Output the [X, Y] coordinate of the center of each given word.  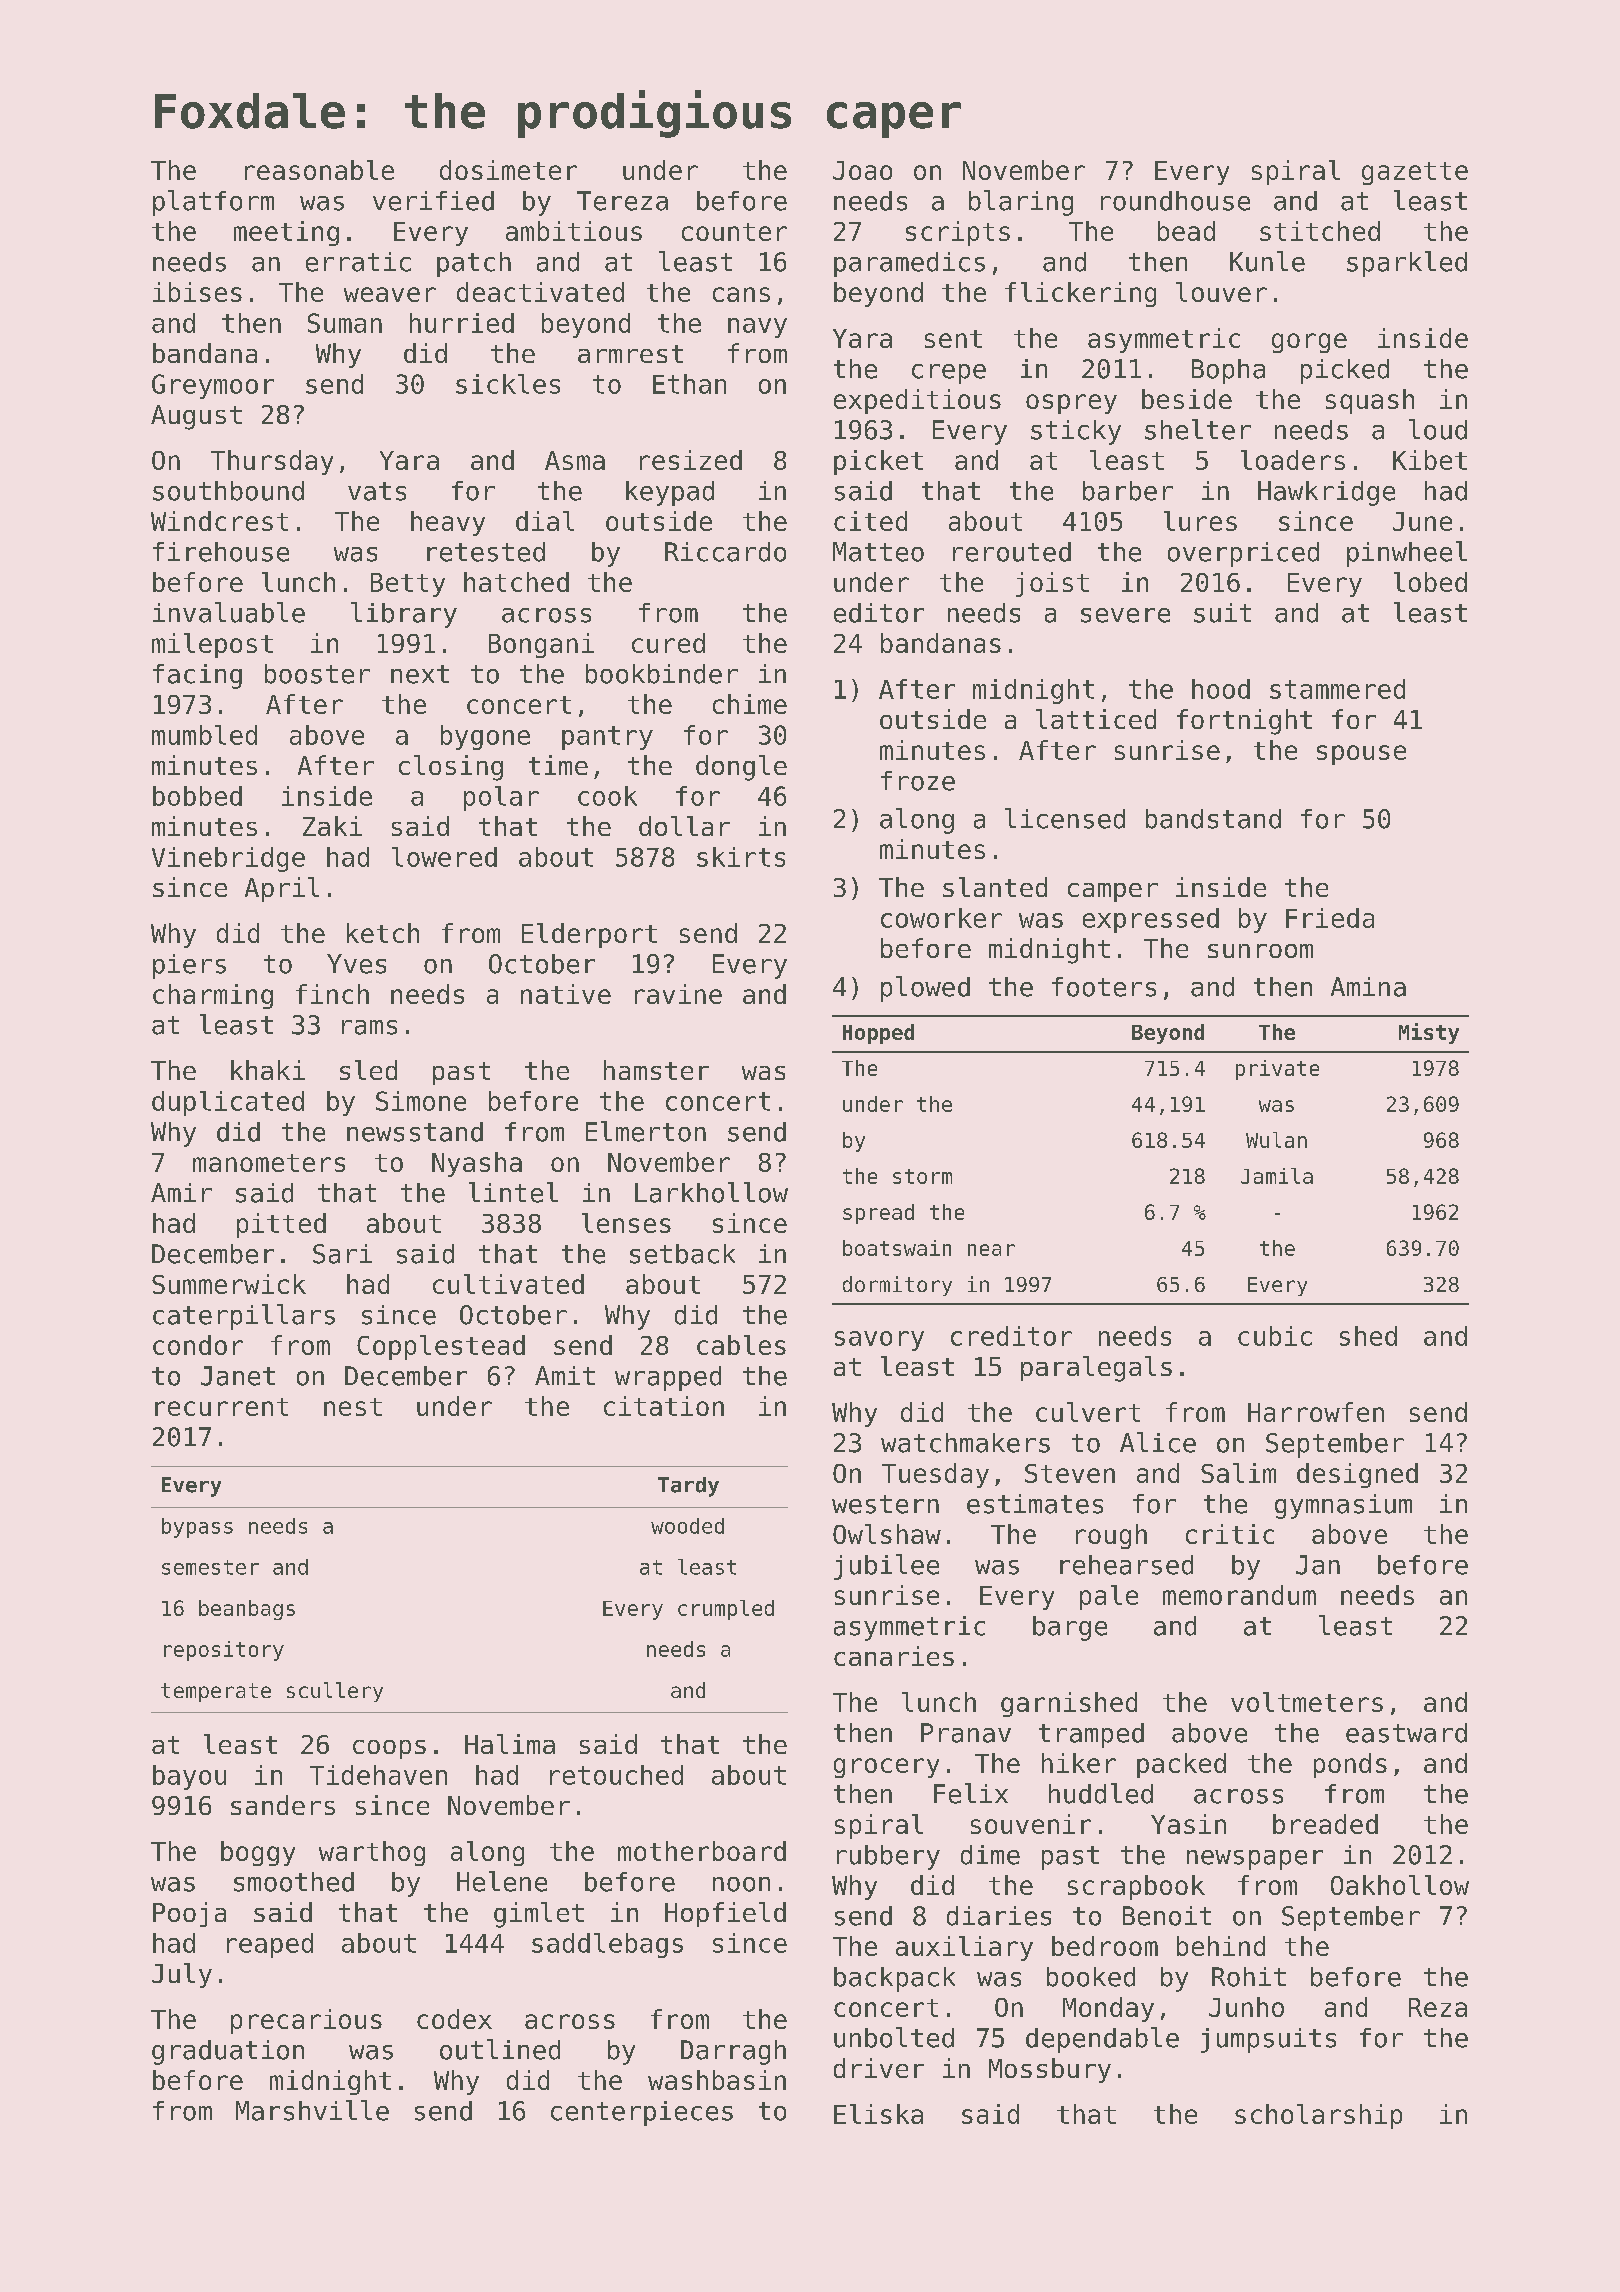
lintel [513, 1192]
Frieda [1330, 918]
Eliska [878, 2114]
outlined [500, 2049]
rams [369, 1027]
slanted [995, 887]
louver [1221, 292]
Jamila [1277, 1176]
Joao [862, 170]
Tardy [688, 1487]
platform [213, 203]
